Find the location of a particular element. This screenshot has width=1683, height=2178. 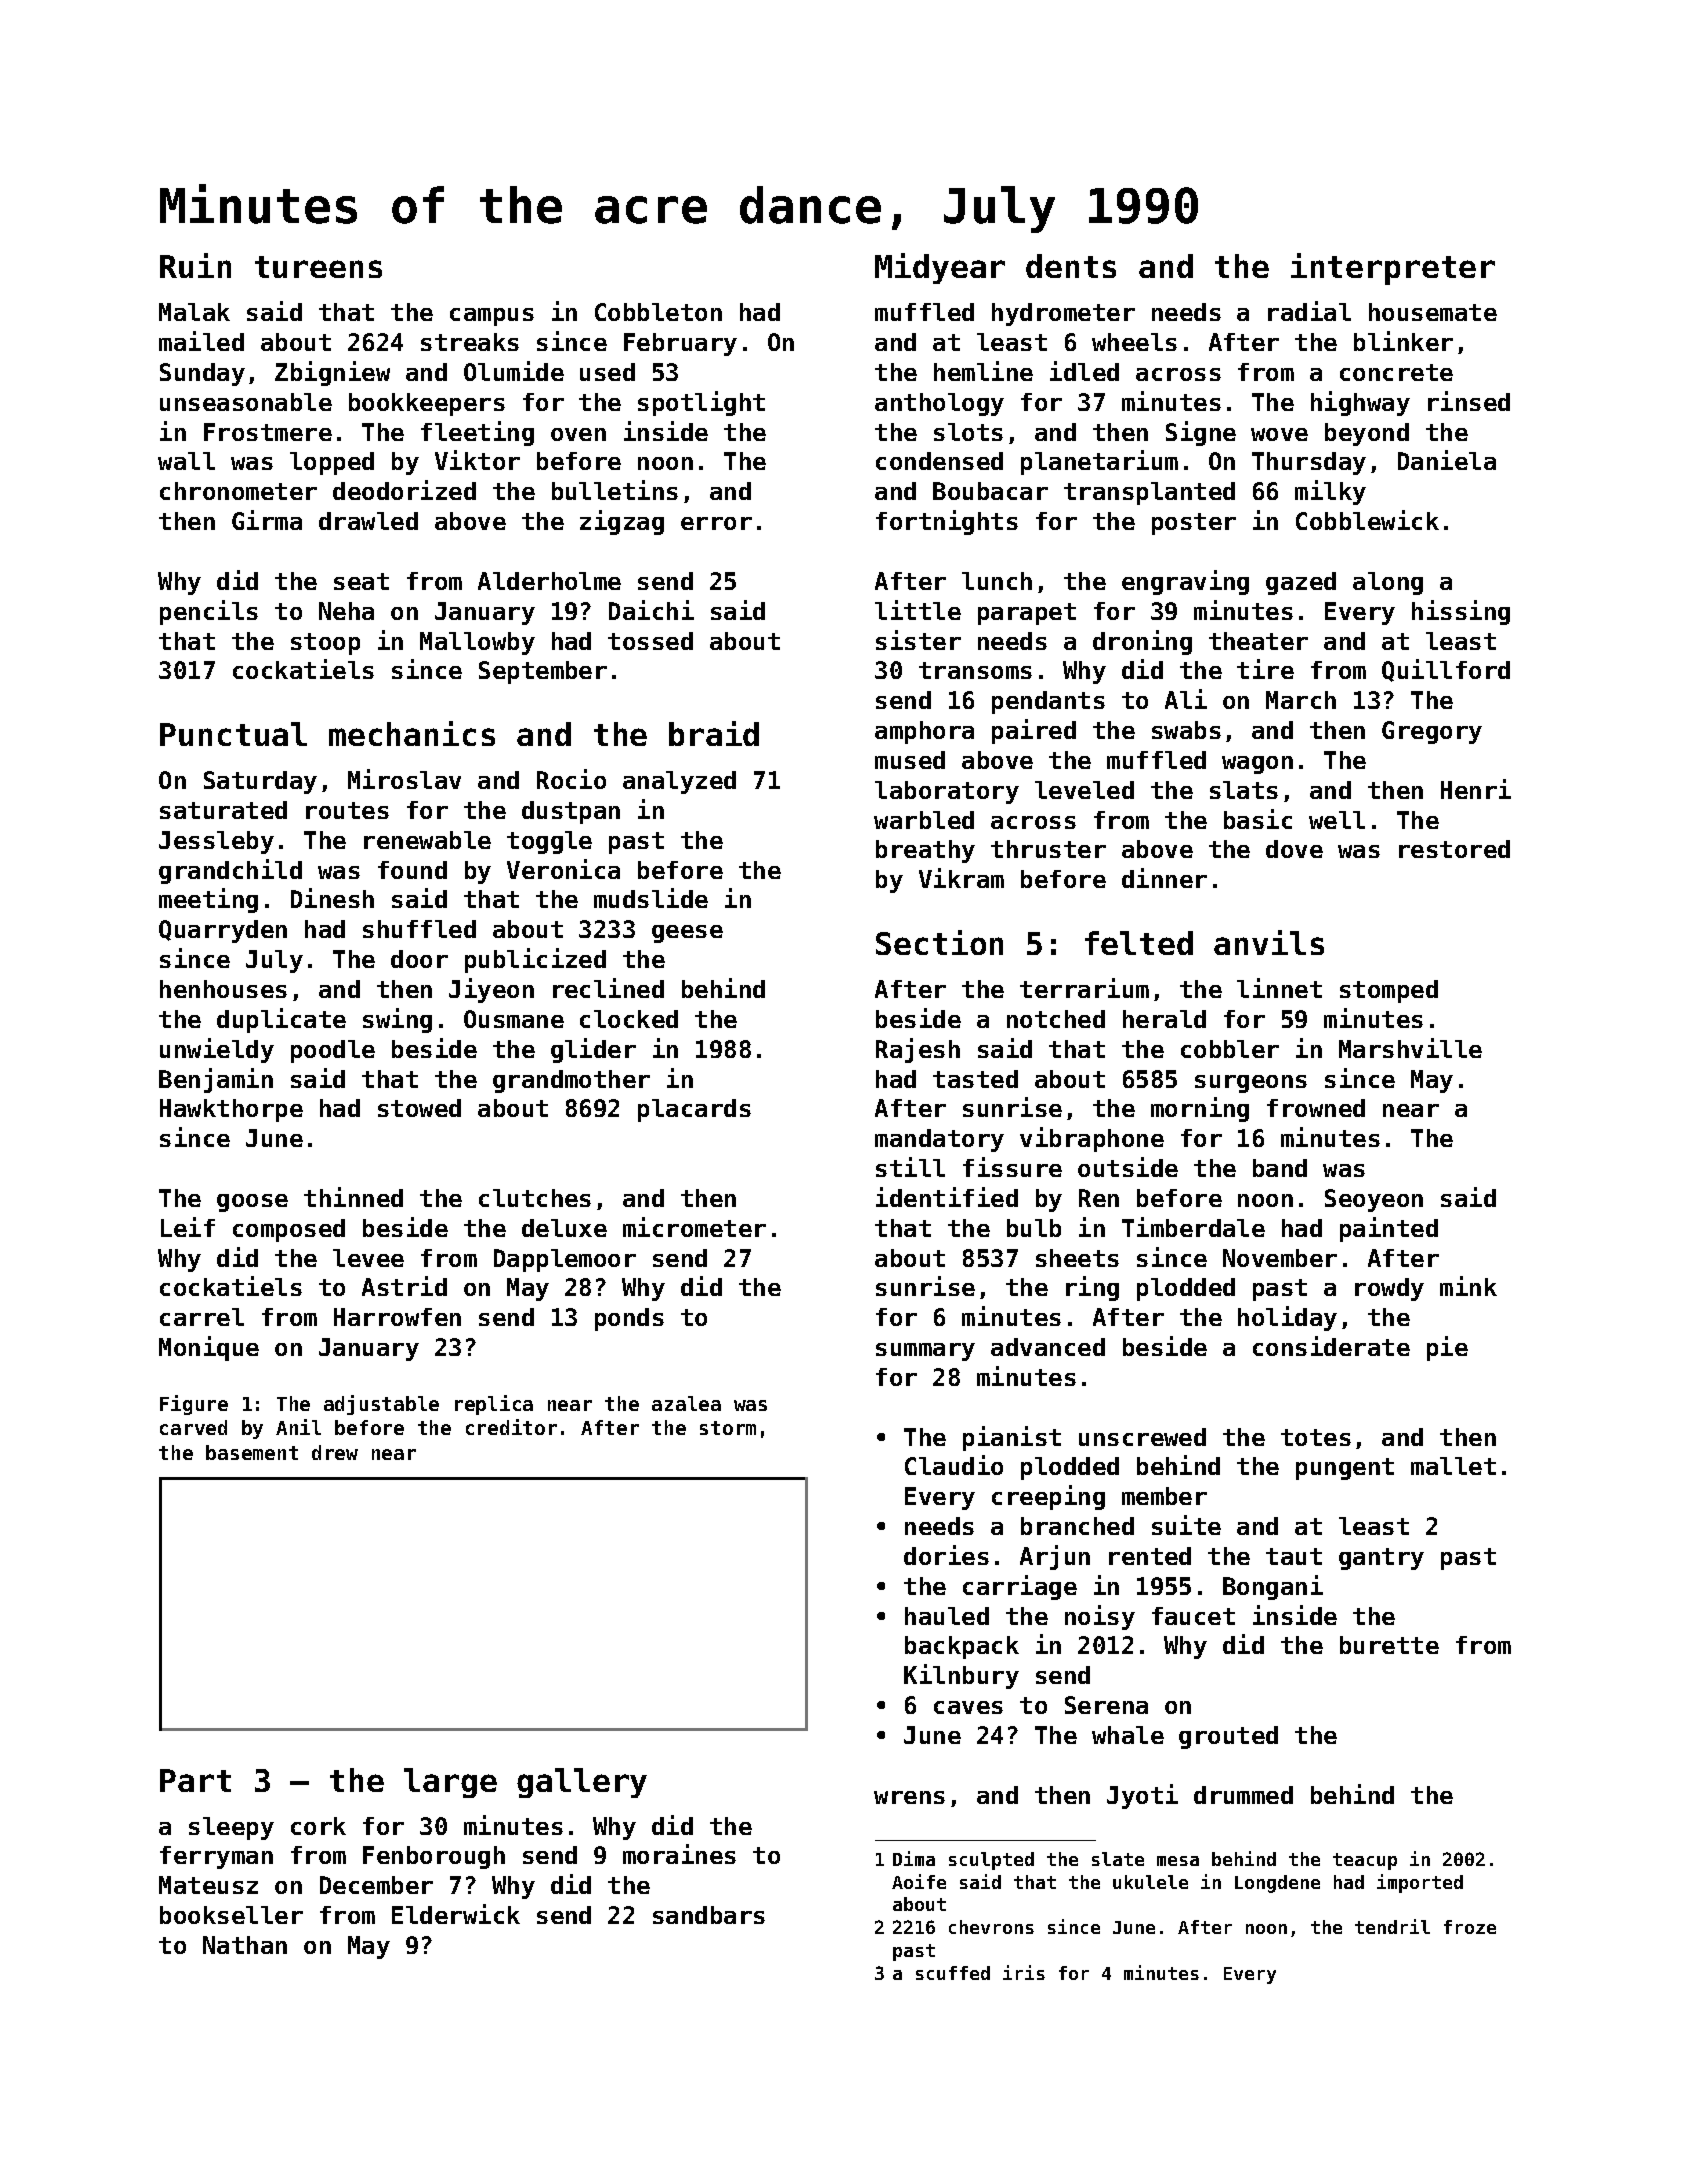

henhouses is located at coordinates (223, 989).
